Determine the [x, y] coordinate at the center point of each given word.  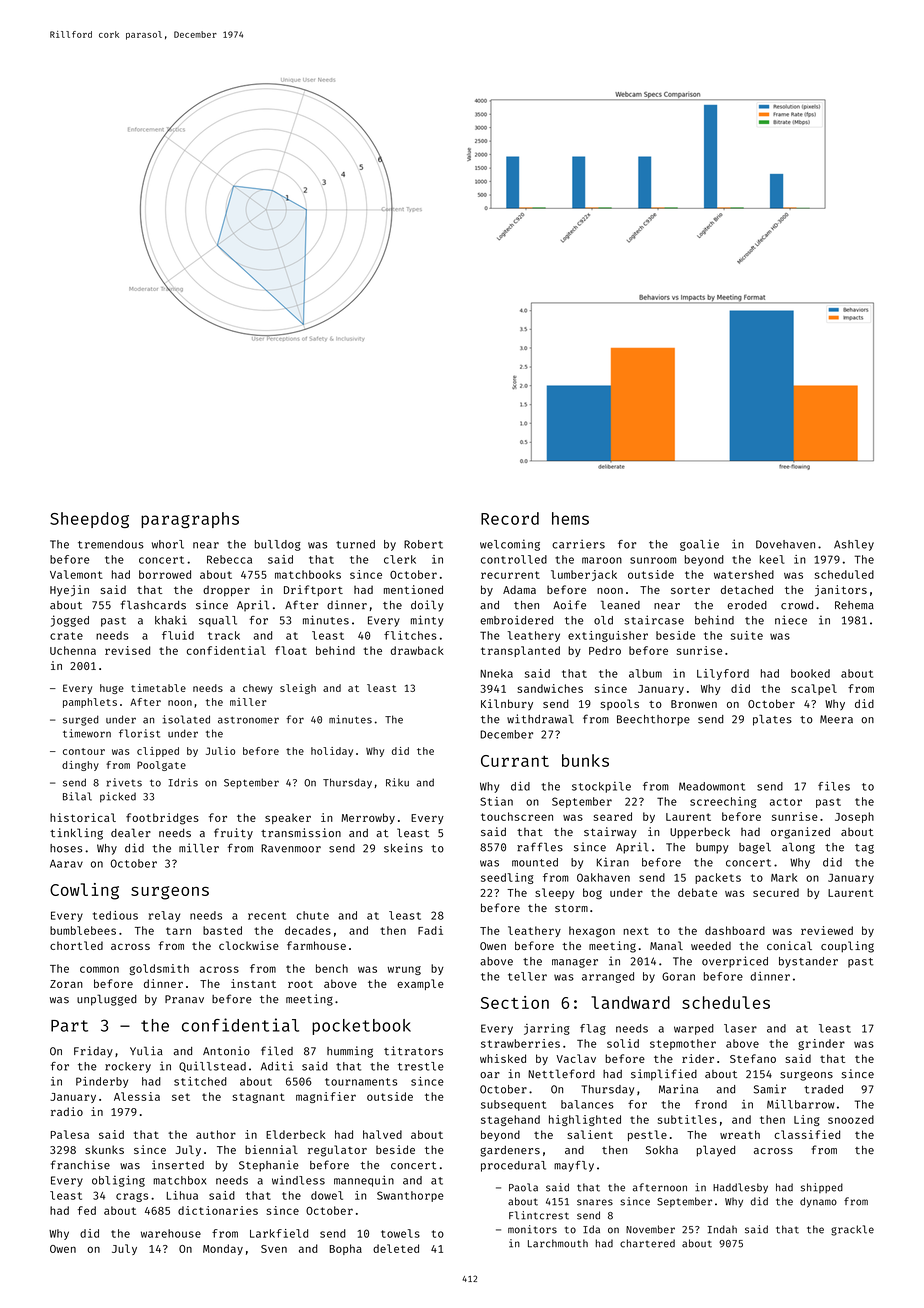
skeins [403, 848]
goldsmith [159, 969]
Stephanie [269, 1166]
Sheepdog [89, 520]
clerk [400, 559]
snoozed [851, 1119]
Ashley [854, 545]
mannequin [364, 1181]
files [834, 786]
